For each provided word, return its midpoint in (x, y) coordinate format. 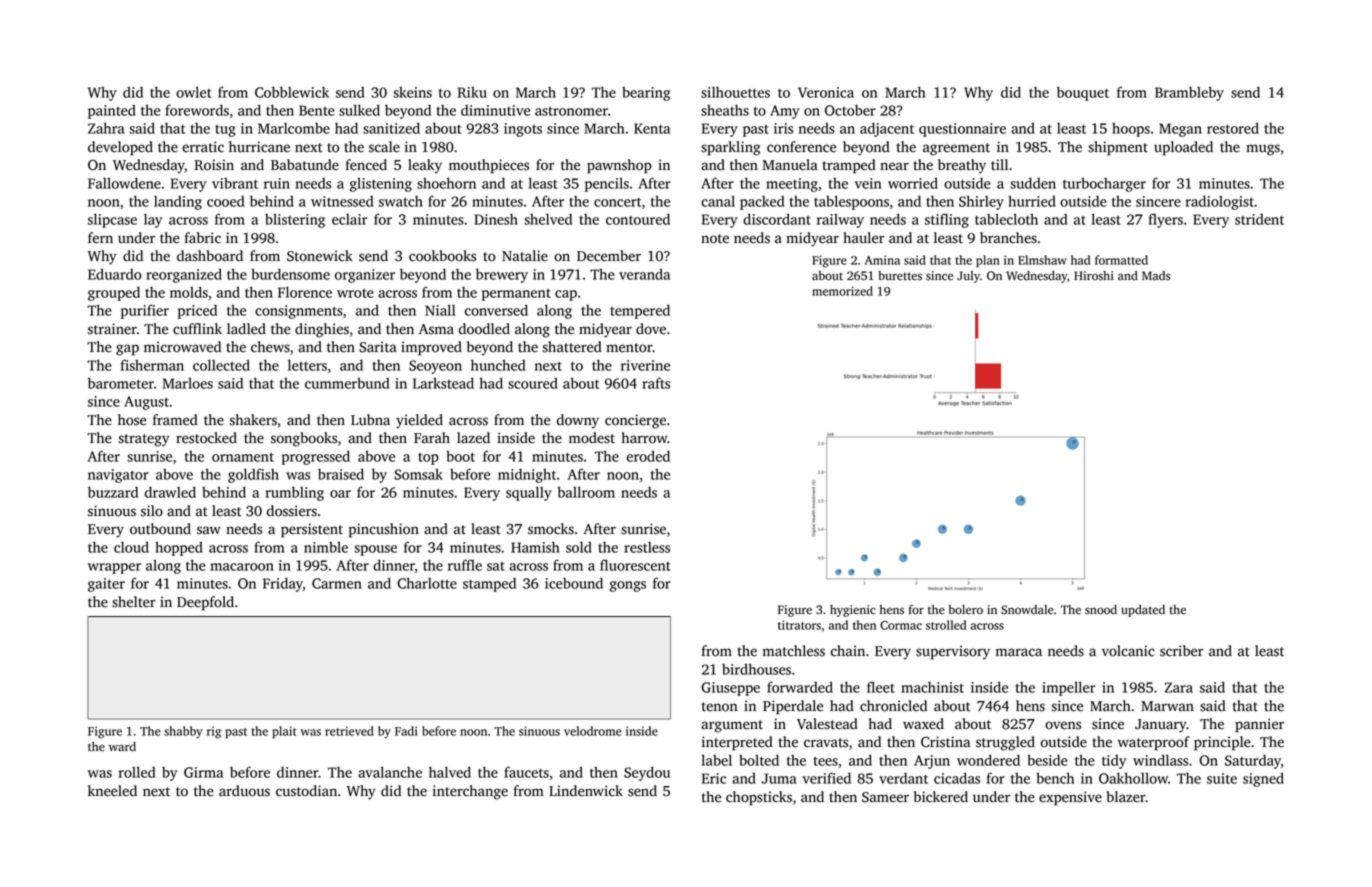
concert (617, 202)
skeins (412, 92)
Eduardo (115, 274)
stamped (489, 584)
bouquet (1083, 93)
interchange (470, 792)
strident (1259, 219)
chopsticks (759, 798)
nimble (326, 547)
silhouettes (735, 92)
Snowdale (1027, 610)
